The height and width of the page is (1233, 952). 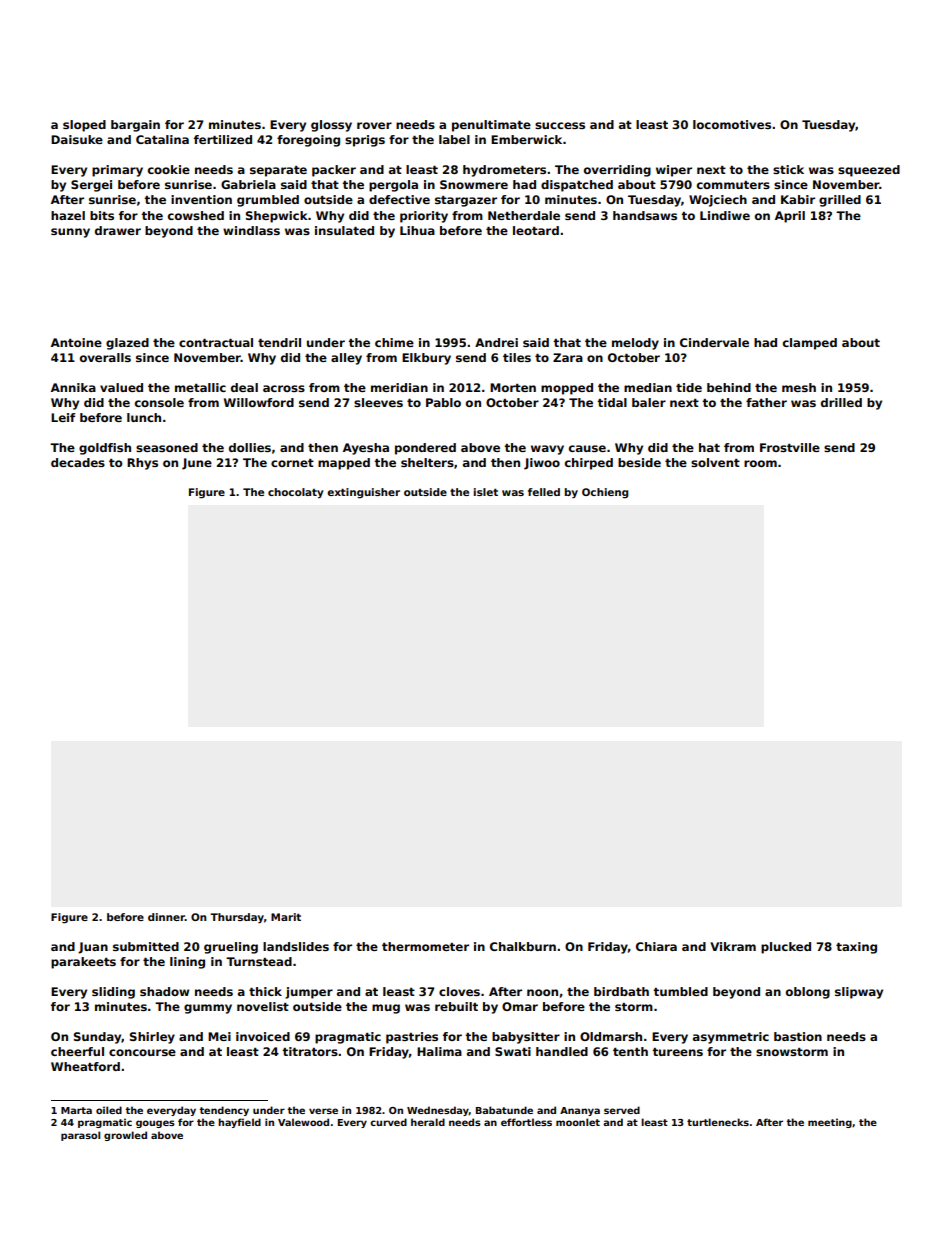 What do you see at coordinates (732, 124) in the page?
I see `locomotives` at bounding box center [732, 124].
